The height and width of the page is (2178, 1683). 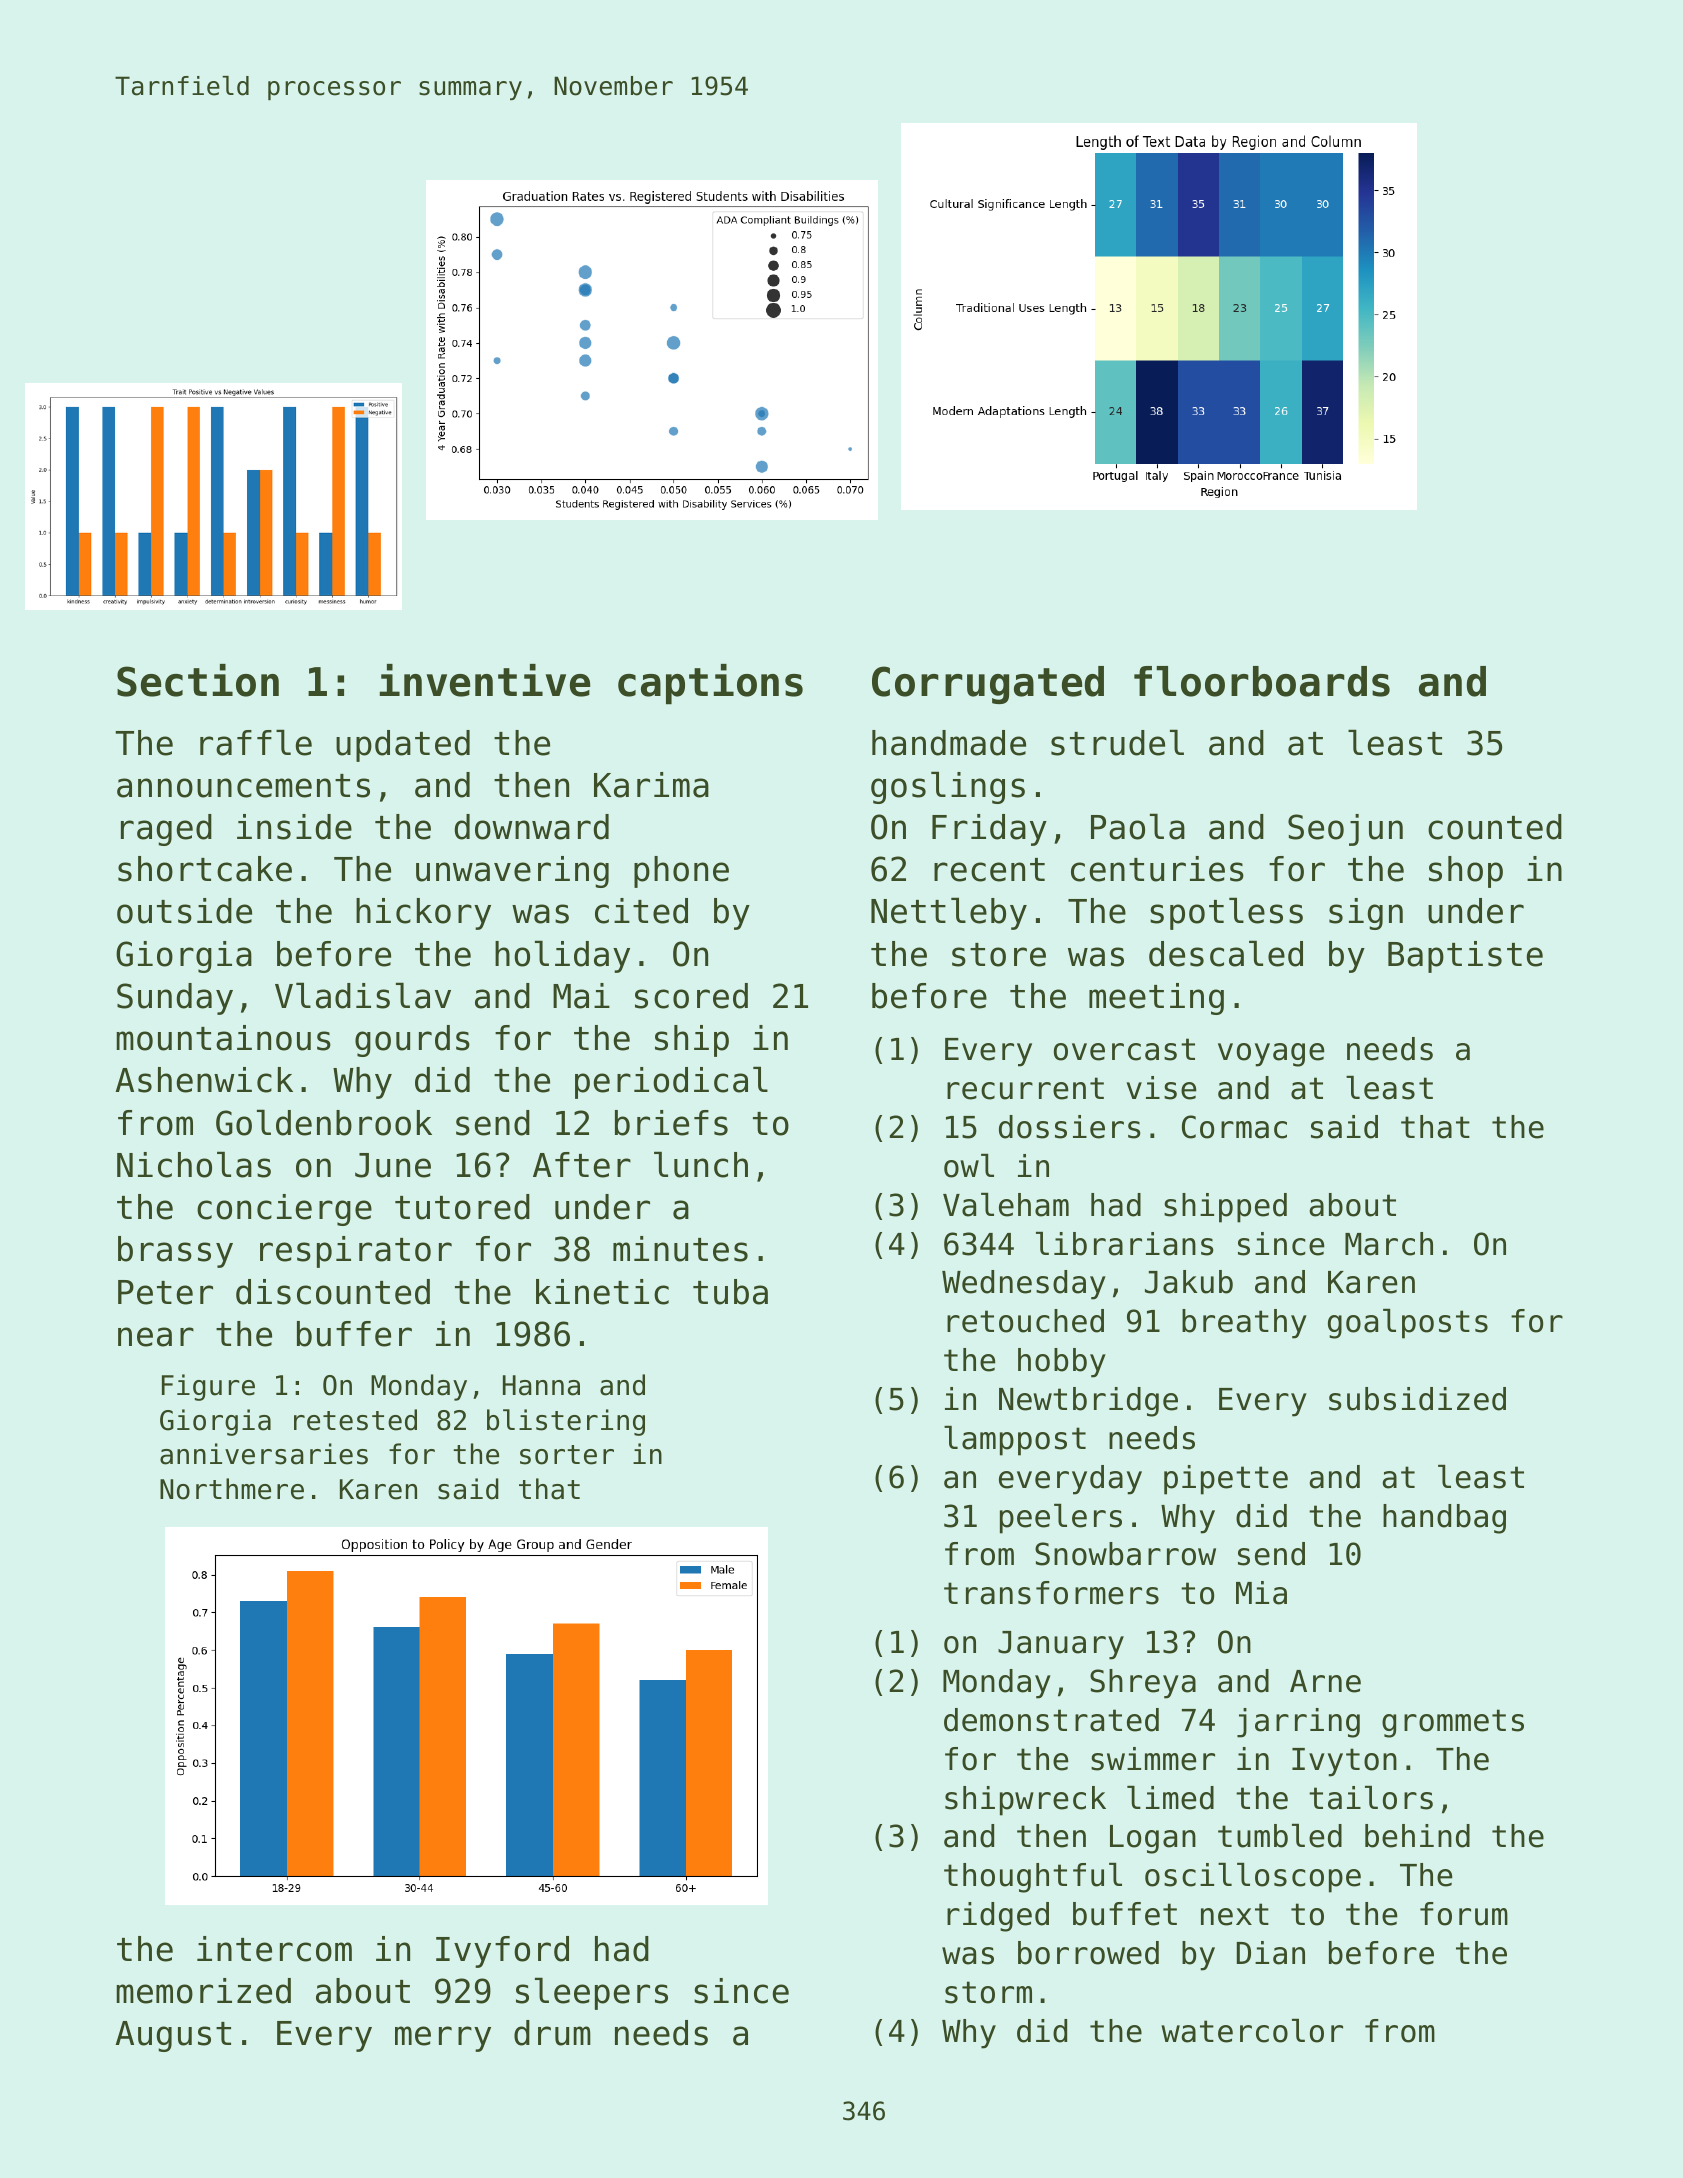 What do you see at coordinates (988, 1992) in the page?
I see `storm` at bounding box center [988, 1992].
